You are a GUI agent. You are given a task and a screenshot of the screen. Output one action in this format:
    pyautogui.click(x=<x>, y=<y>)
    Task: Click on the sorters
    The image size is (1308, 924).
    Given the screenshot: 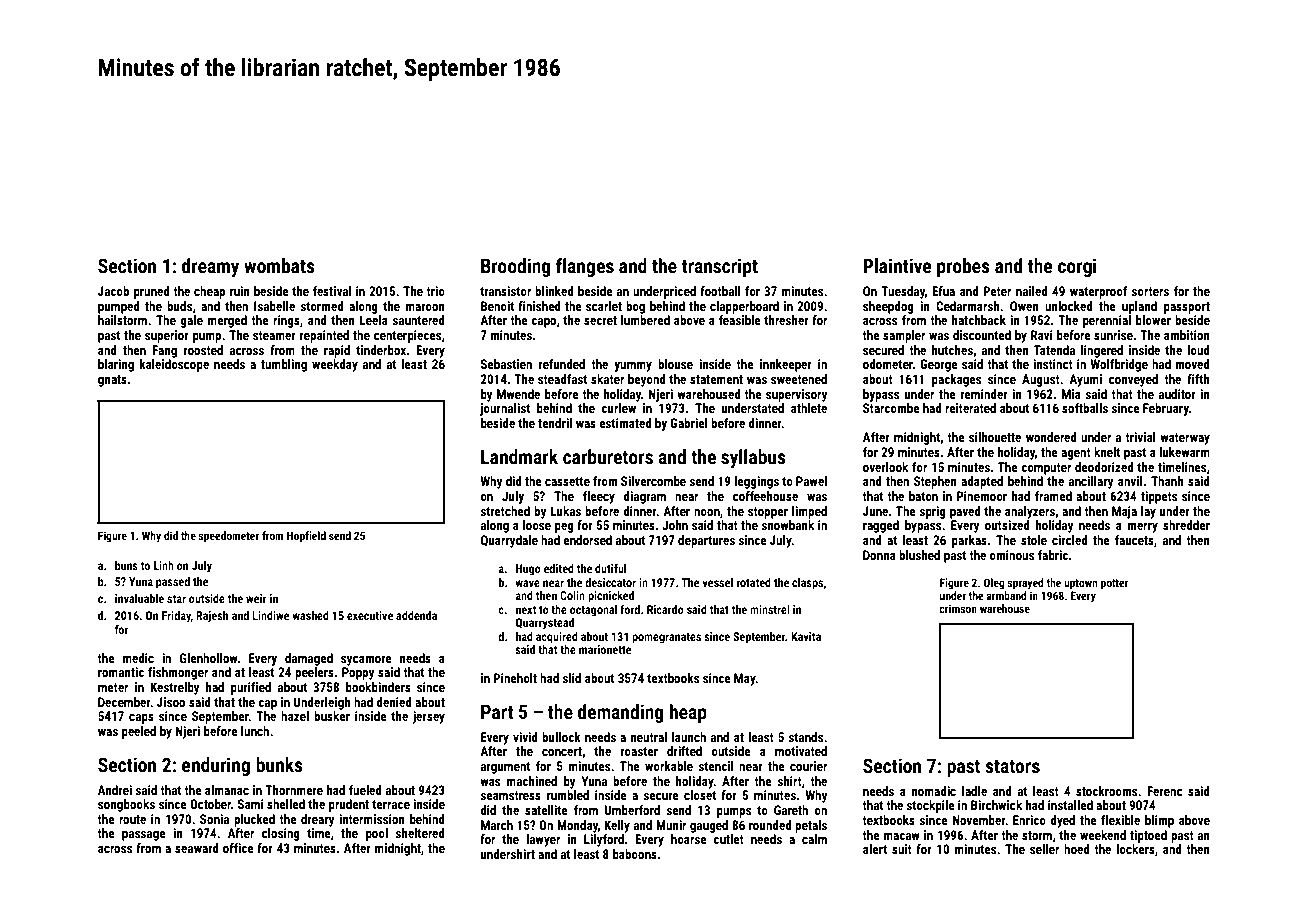 What is the action you would take?
    pyautogui.click(x=1150, y=291)
